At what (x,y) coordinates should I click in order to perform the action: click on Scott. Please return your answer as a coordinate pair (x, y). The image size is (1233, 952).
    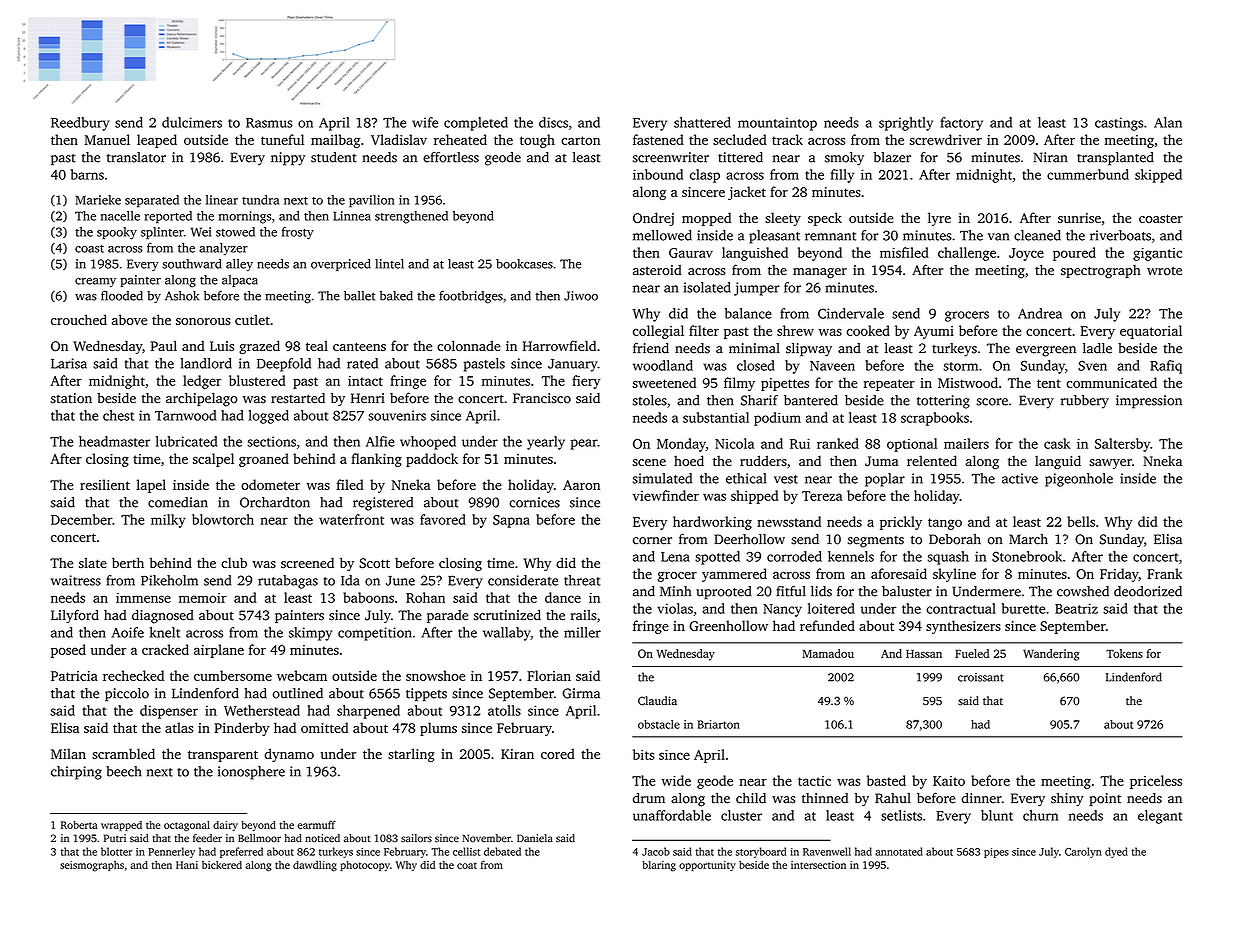
    Looking at the image, I should click on (374, 563).
